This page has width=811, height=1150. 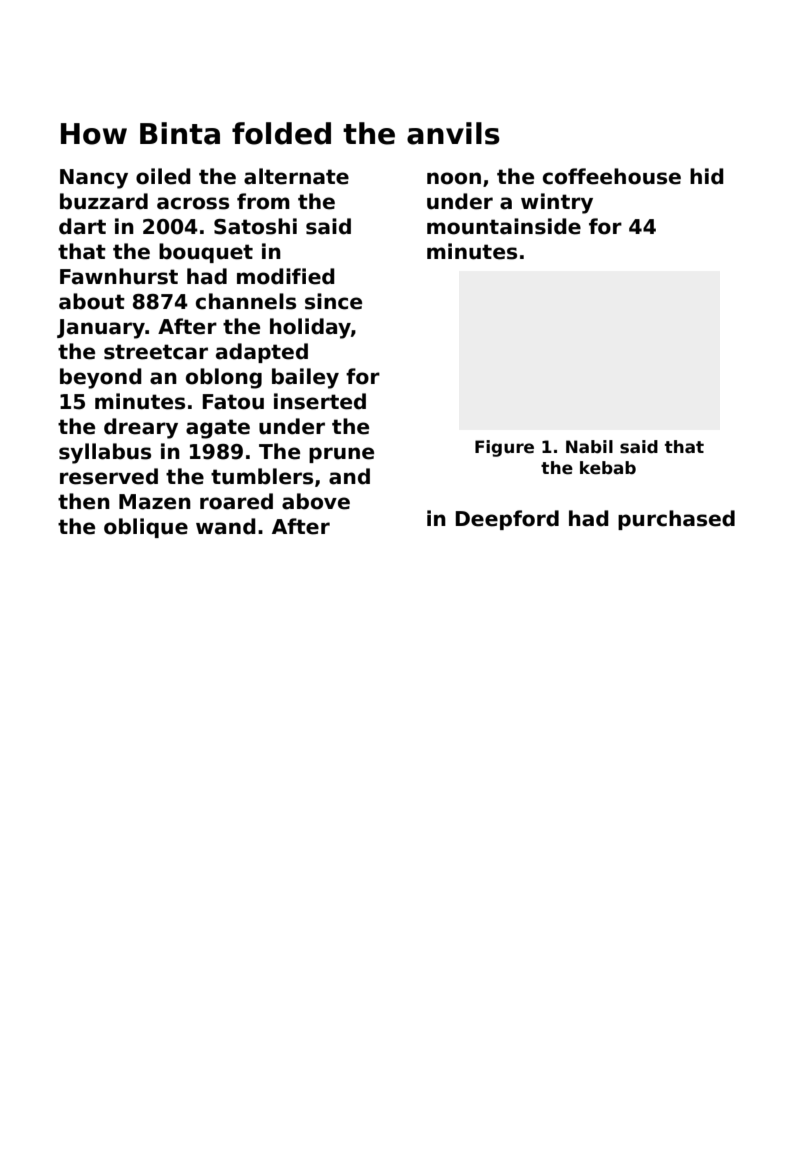 I want to click on holiday, so click(x=310, y=328).
